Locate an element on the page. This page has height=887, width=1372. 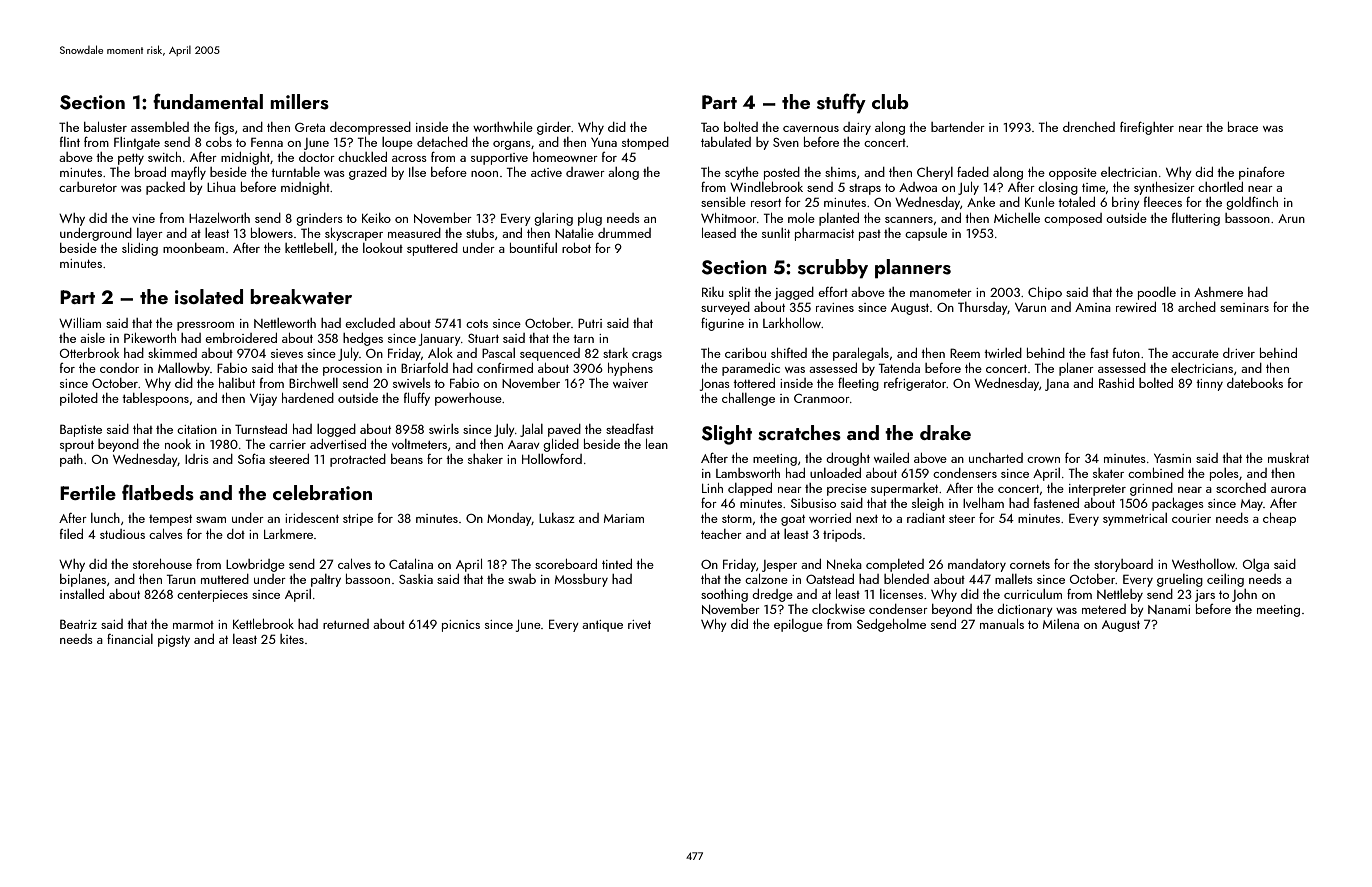
picnics is located at coordinates (461, 626).
